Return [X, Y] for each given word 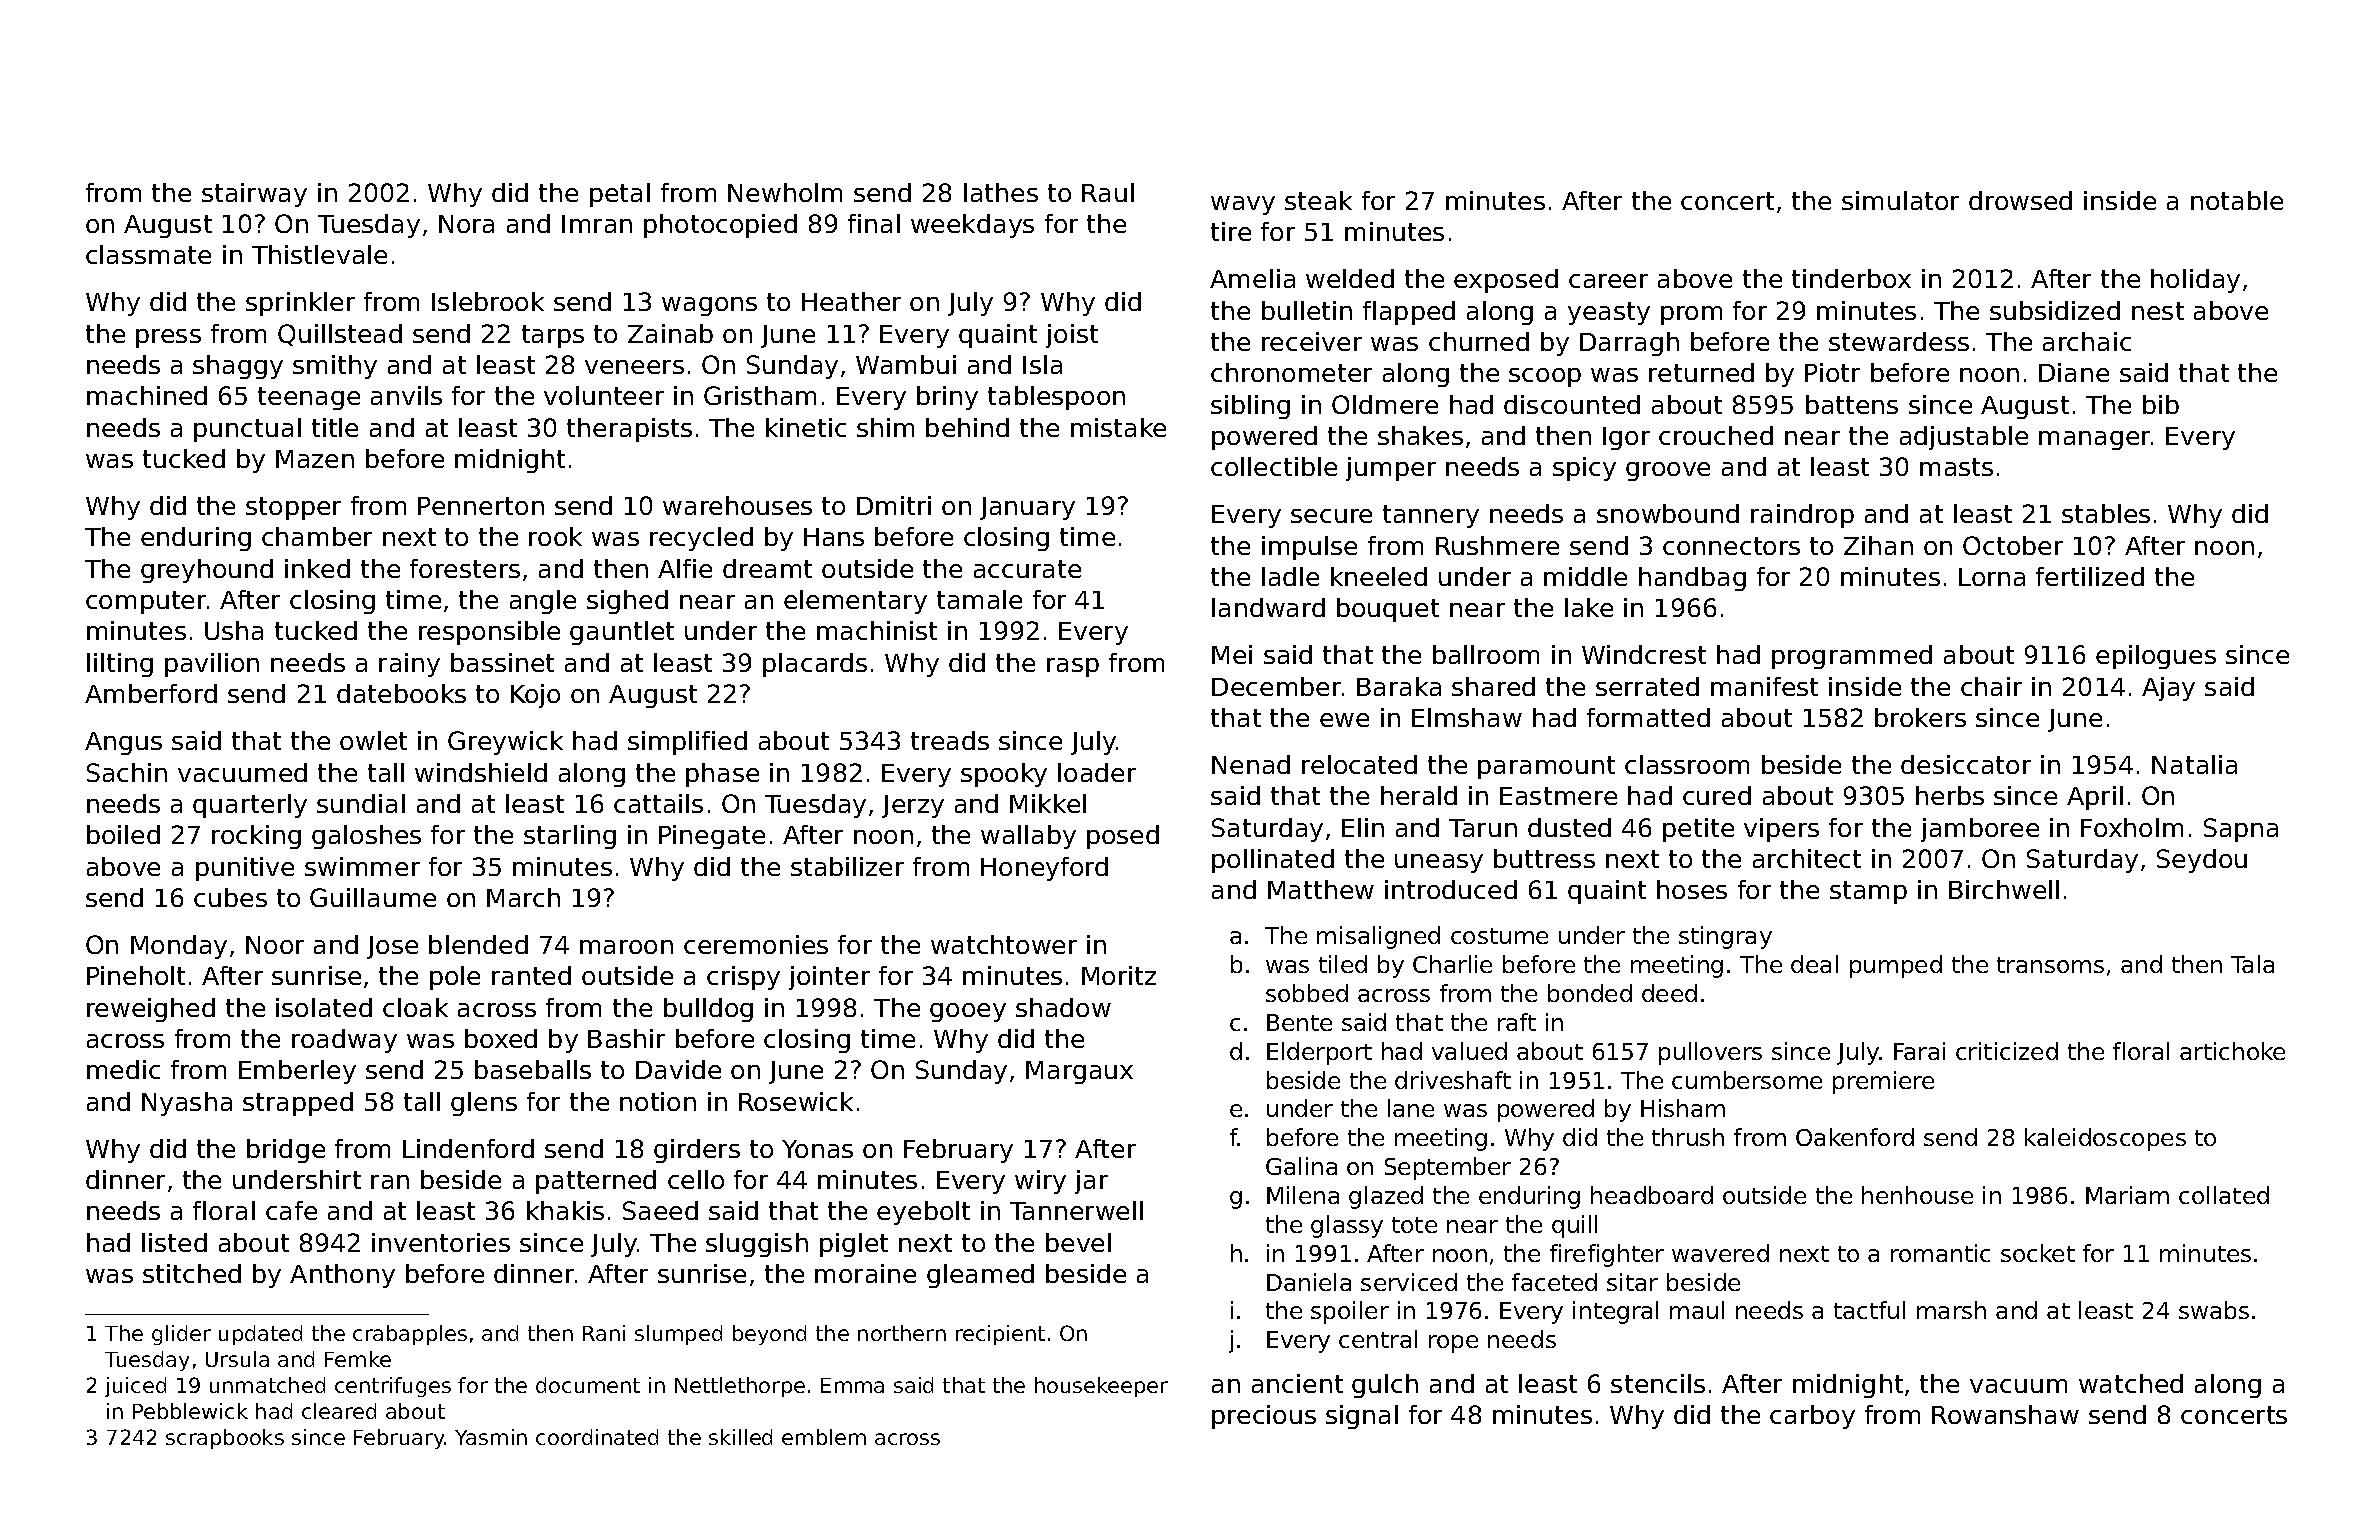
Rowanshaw [2005, 1414]
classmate [148, 254]
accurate [1027, 569]
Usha [234, 630]
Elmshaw [1467, 717]
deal [1814, 964]
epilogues [2156, 657]
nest [2158, 311]
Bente [1299, 1022]
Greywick [505, 743]
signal [1362, 1417]
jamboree [1980, 830]
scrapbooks [225, 1439]
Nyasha [187, 1104]
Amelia [1252, 278]
